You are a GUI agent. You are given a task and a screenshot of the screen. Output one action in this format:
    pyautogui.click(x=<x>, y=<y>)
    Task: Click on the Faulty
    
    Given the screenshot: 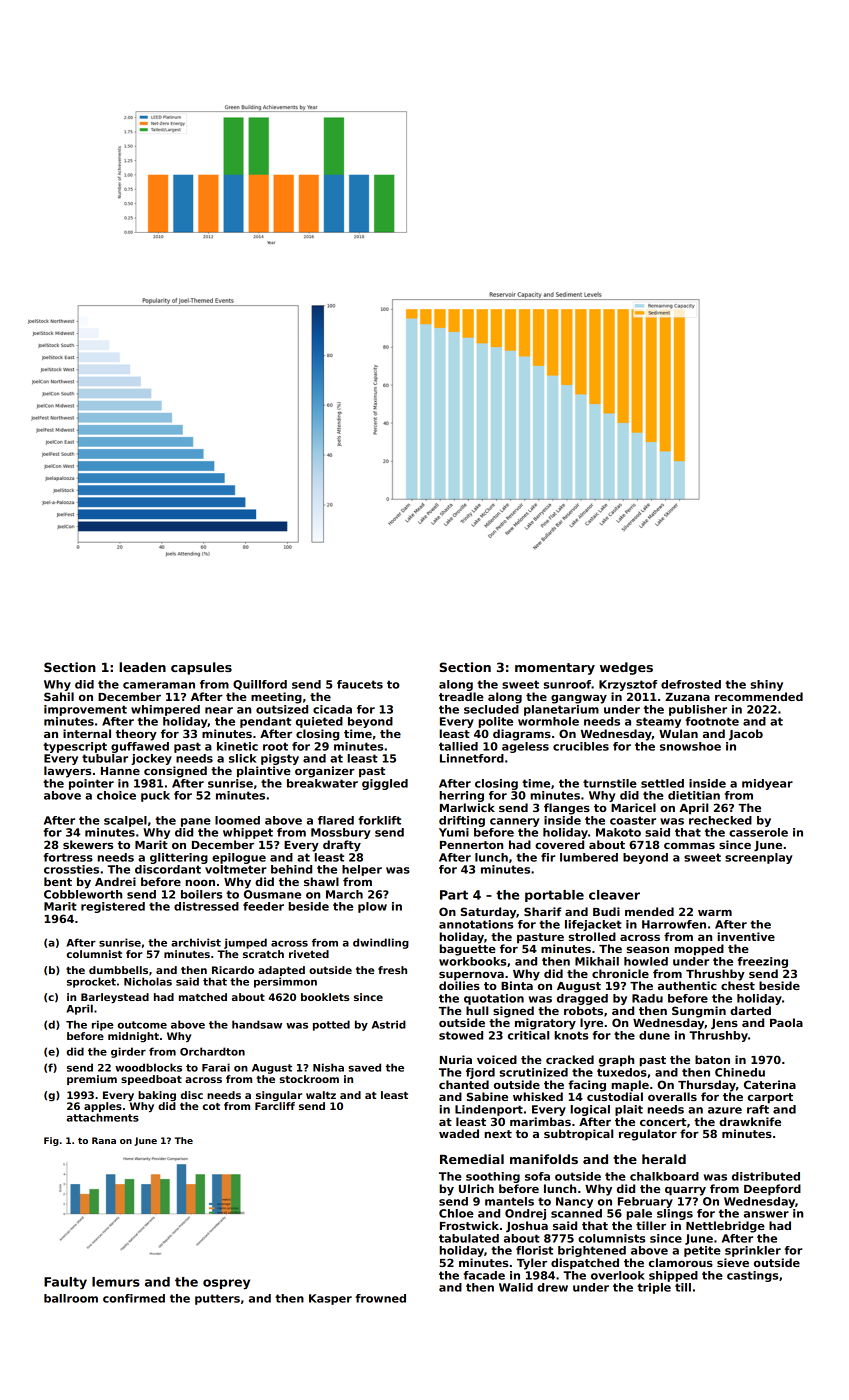 What is the action you would take?
    pyautogui.click(x=65, y=1283)
